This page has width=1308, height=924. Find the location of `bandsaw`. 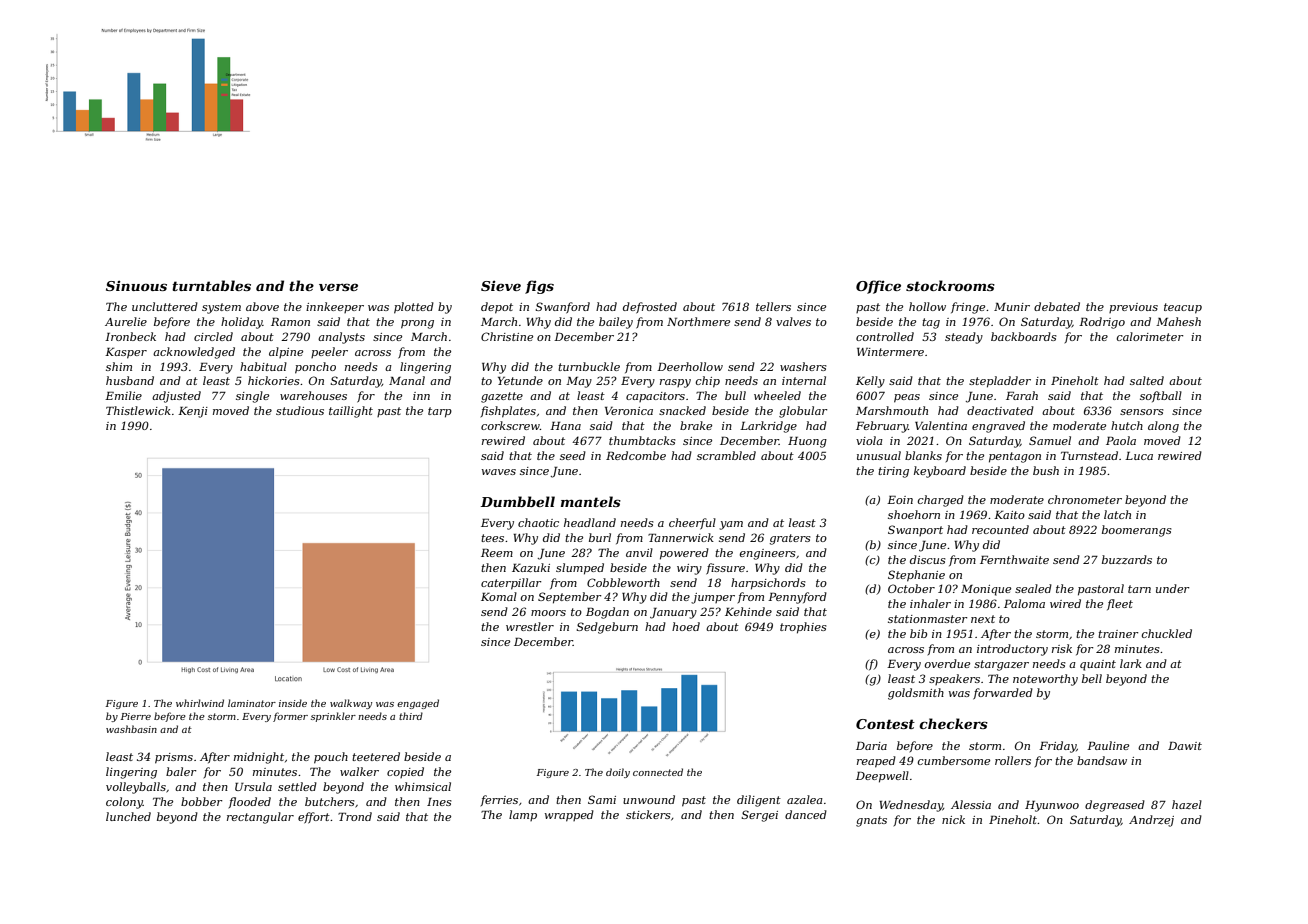

bandsaw is located at coordinates (1102, 760).
